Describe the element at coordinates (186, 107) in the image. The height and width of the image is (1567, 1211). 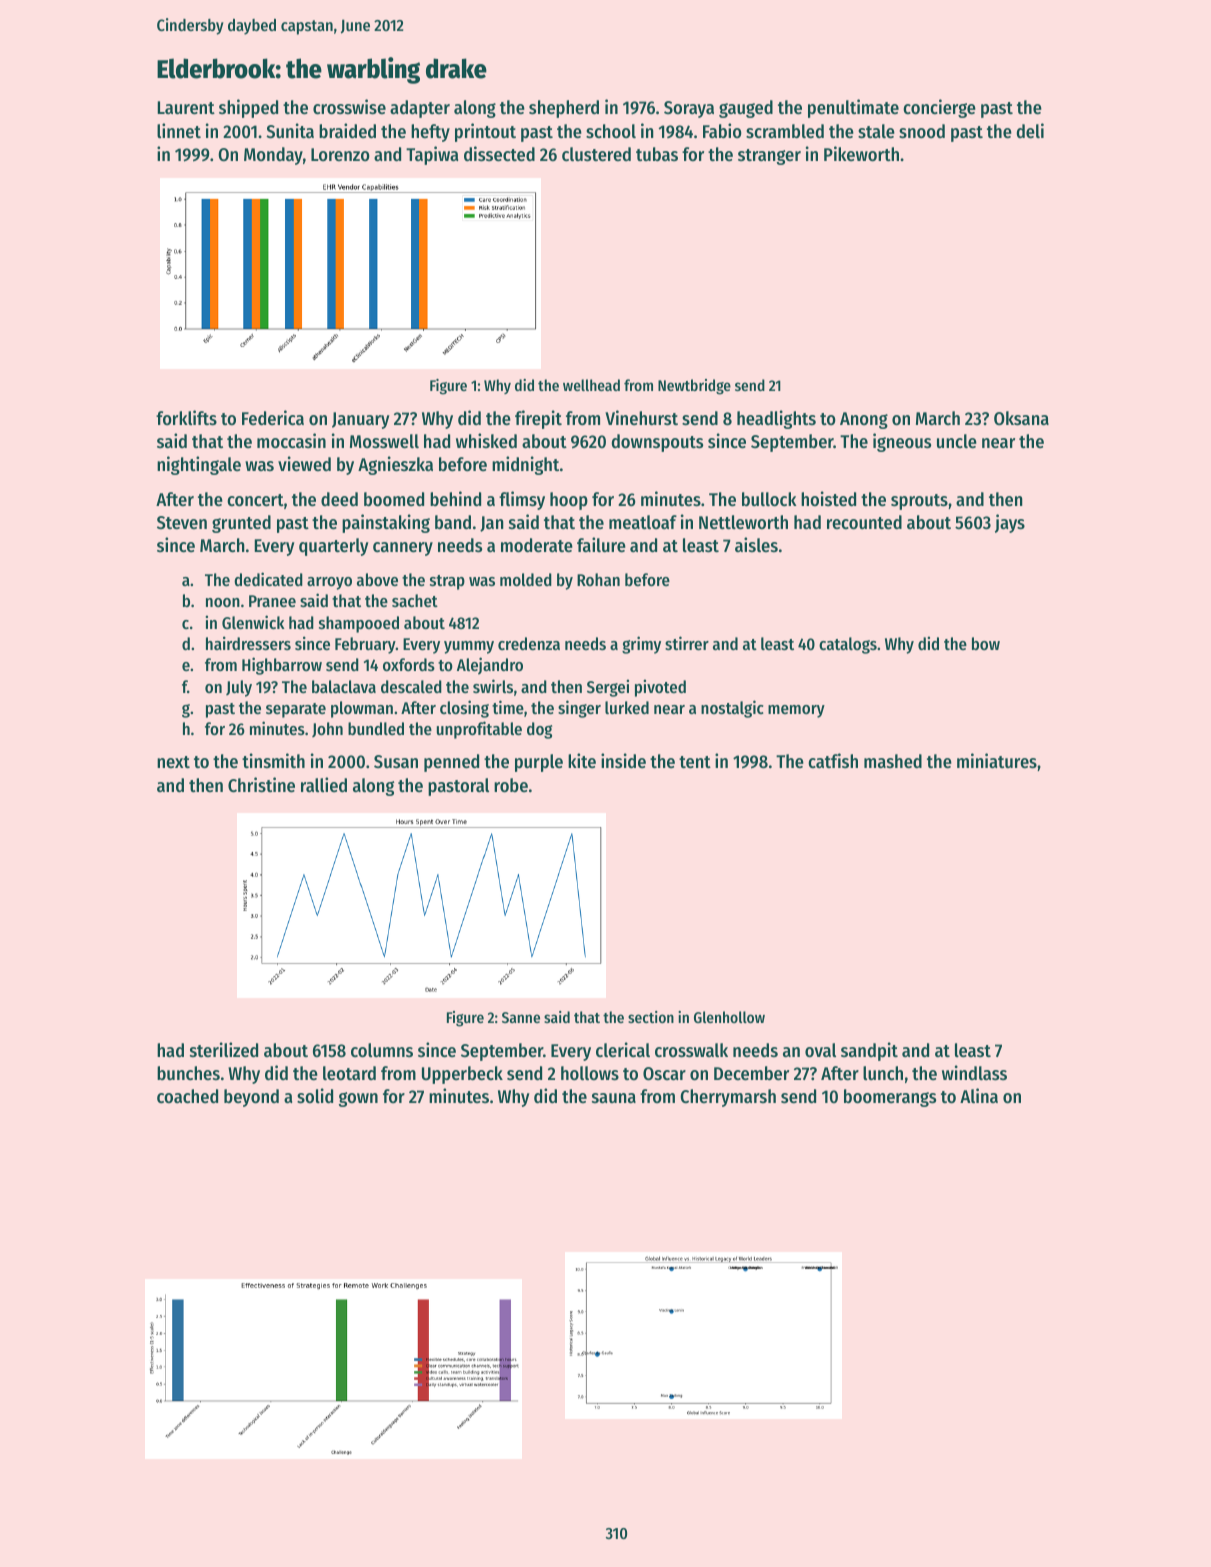
I see `Laurent` at that location.
